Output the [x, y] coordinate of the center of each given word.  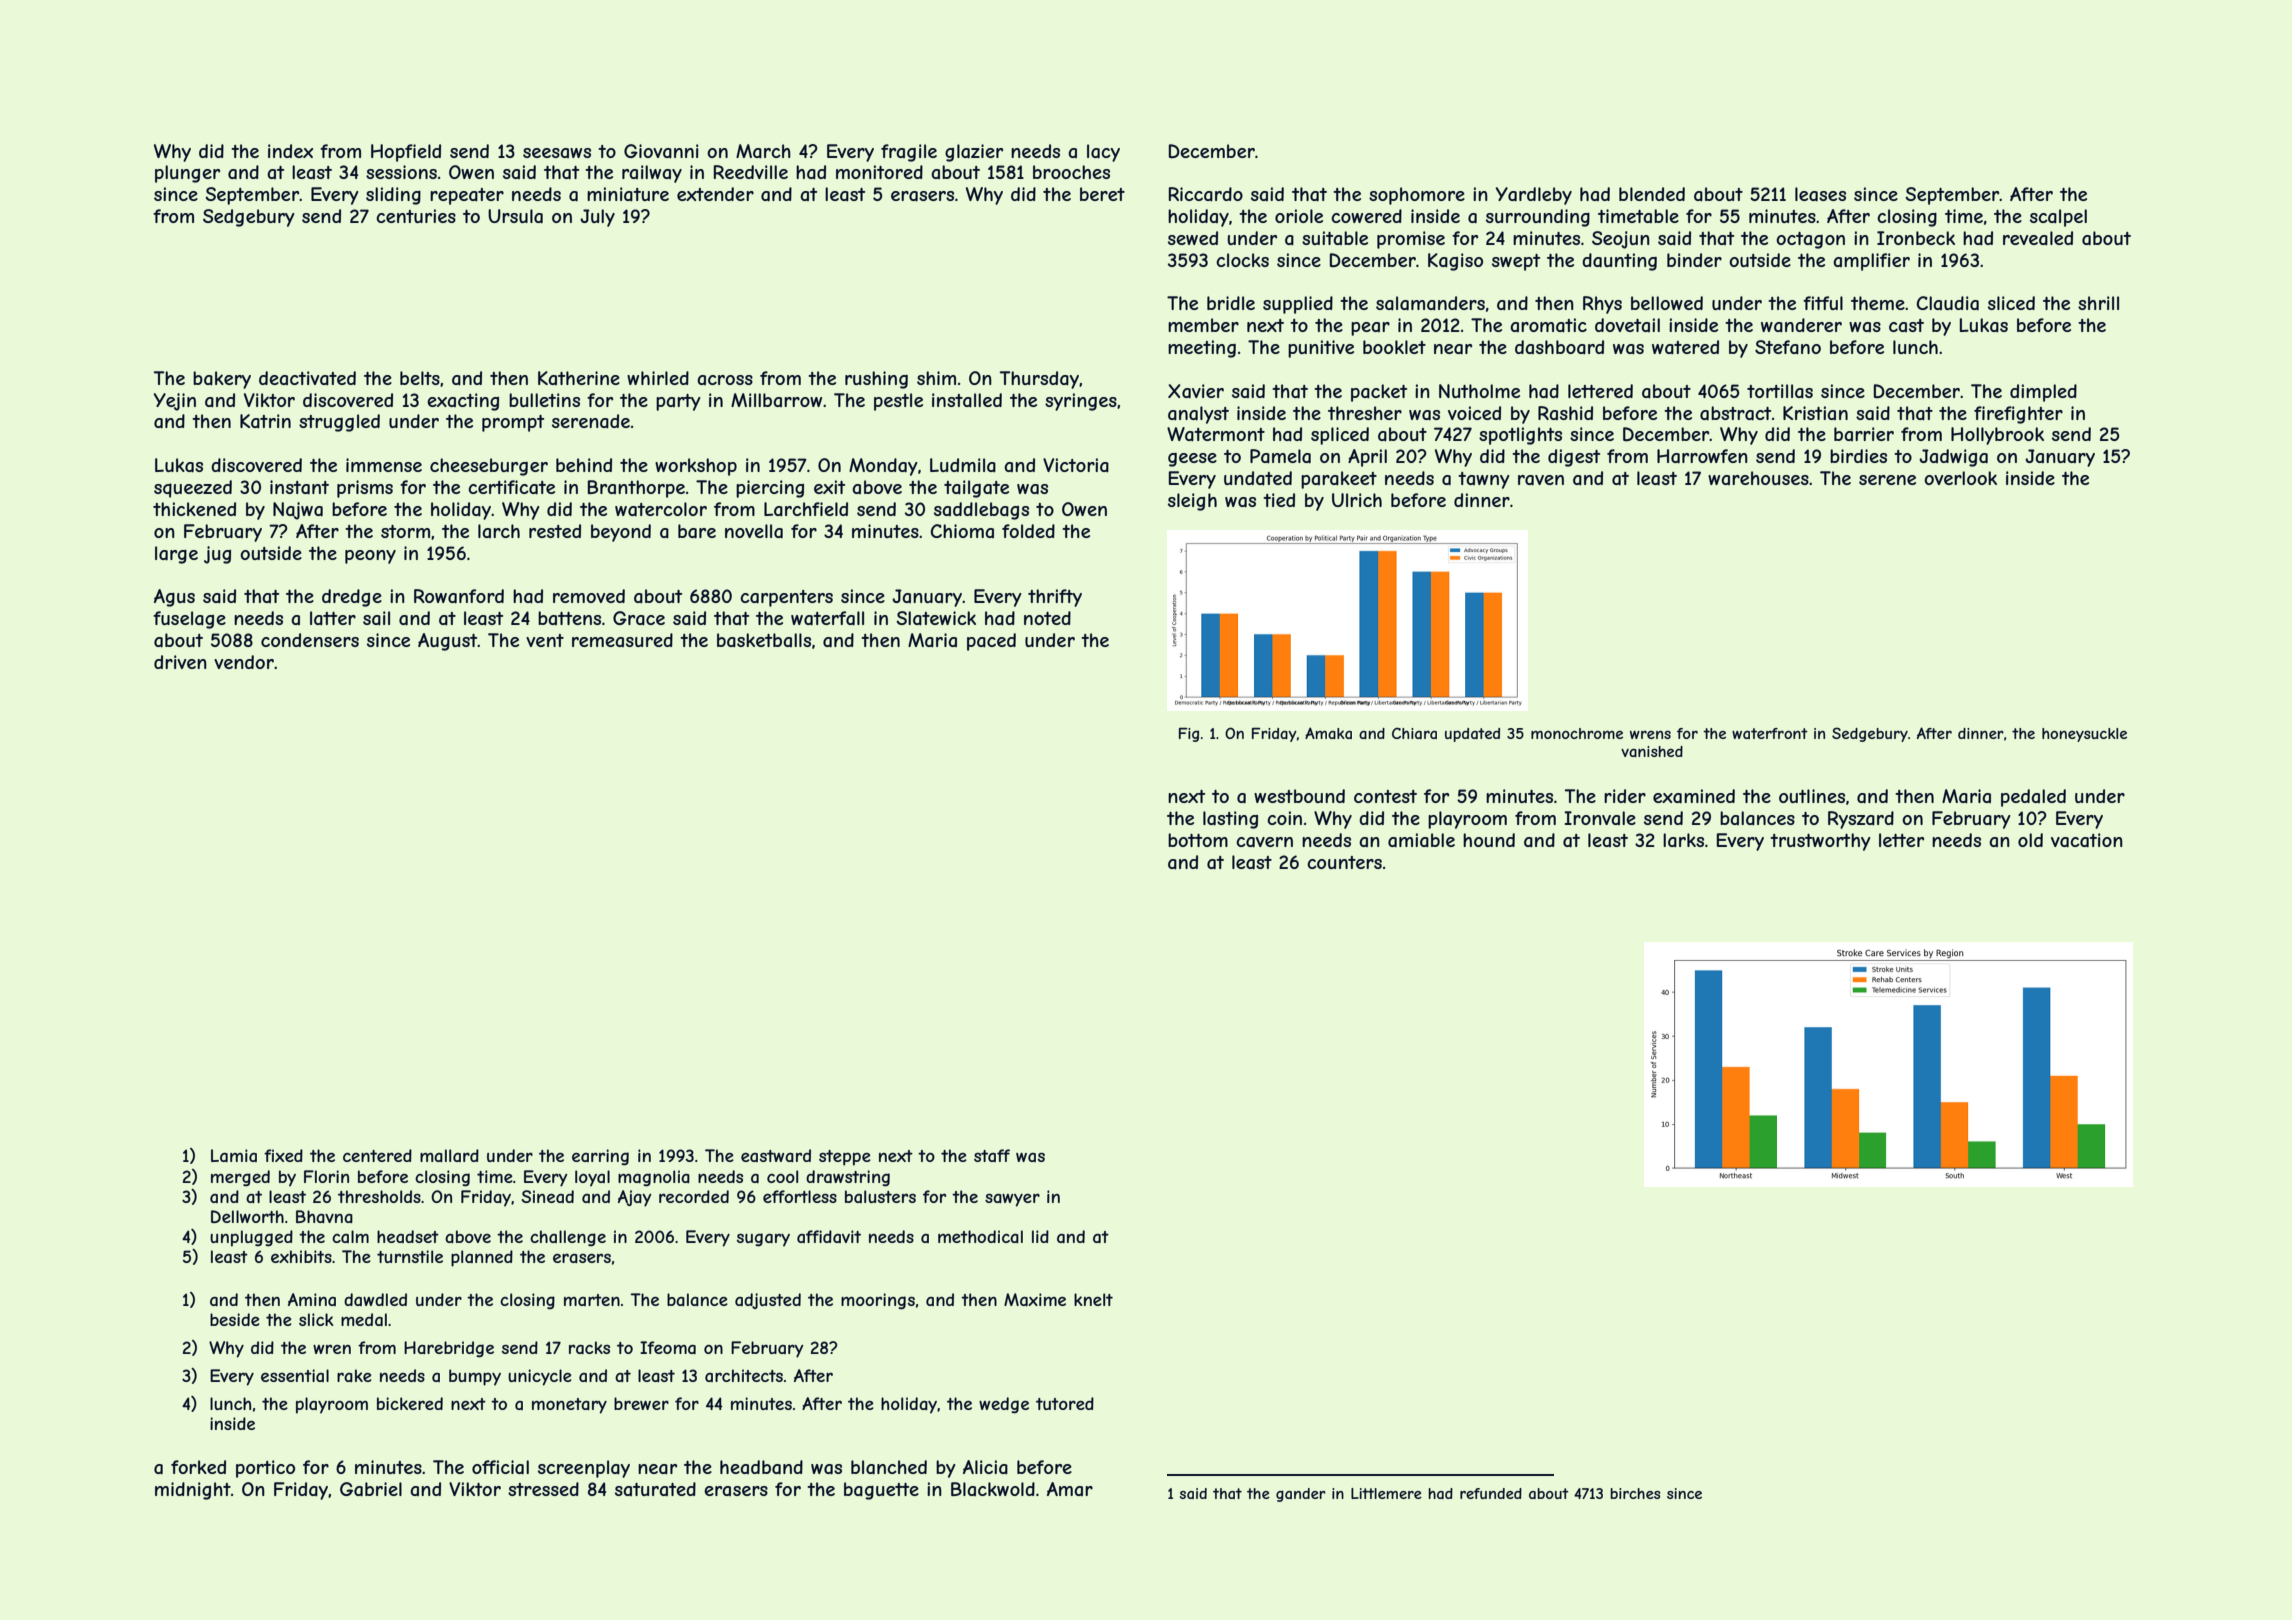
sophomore [1417, 196]
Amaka [1328, 733]
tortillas [1780, 391]
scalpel [2058, 218]
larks [1683, 840]
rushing [876, 380]
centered [377, 1155]
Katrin [265, 421]
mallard [449, 1155]
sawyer [1012, 1200]
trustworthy [1820, 842]
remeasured [622, 640]
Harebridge [449, 1349]
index [290, 151]
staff [992, 1155]
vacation [2087, 840]
